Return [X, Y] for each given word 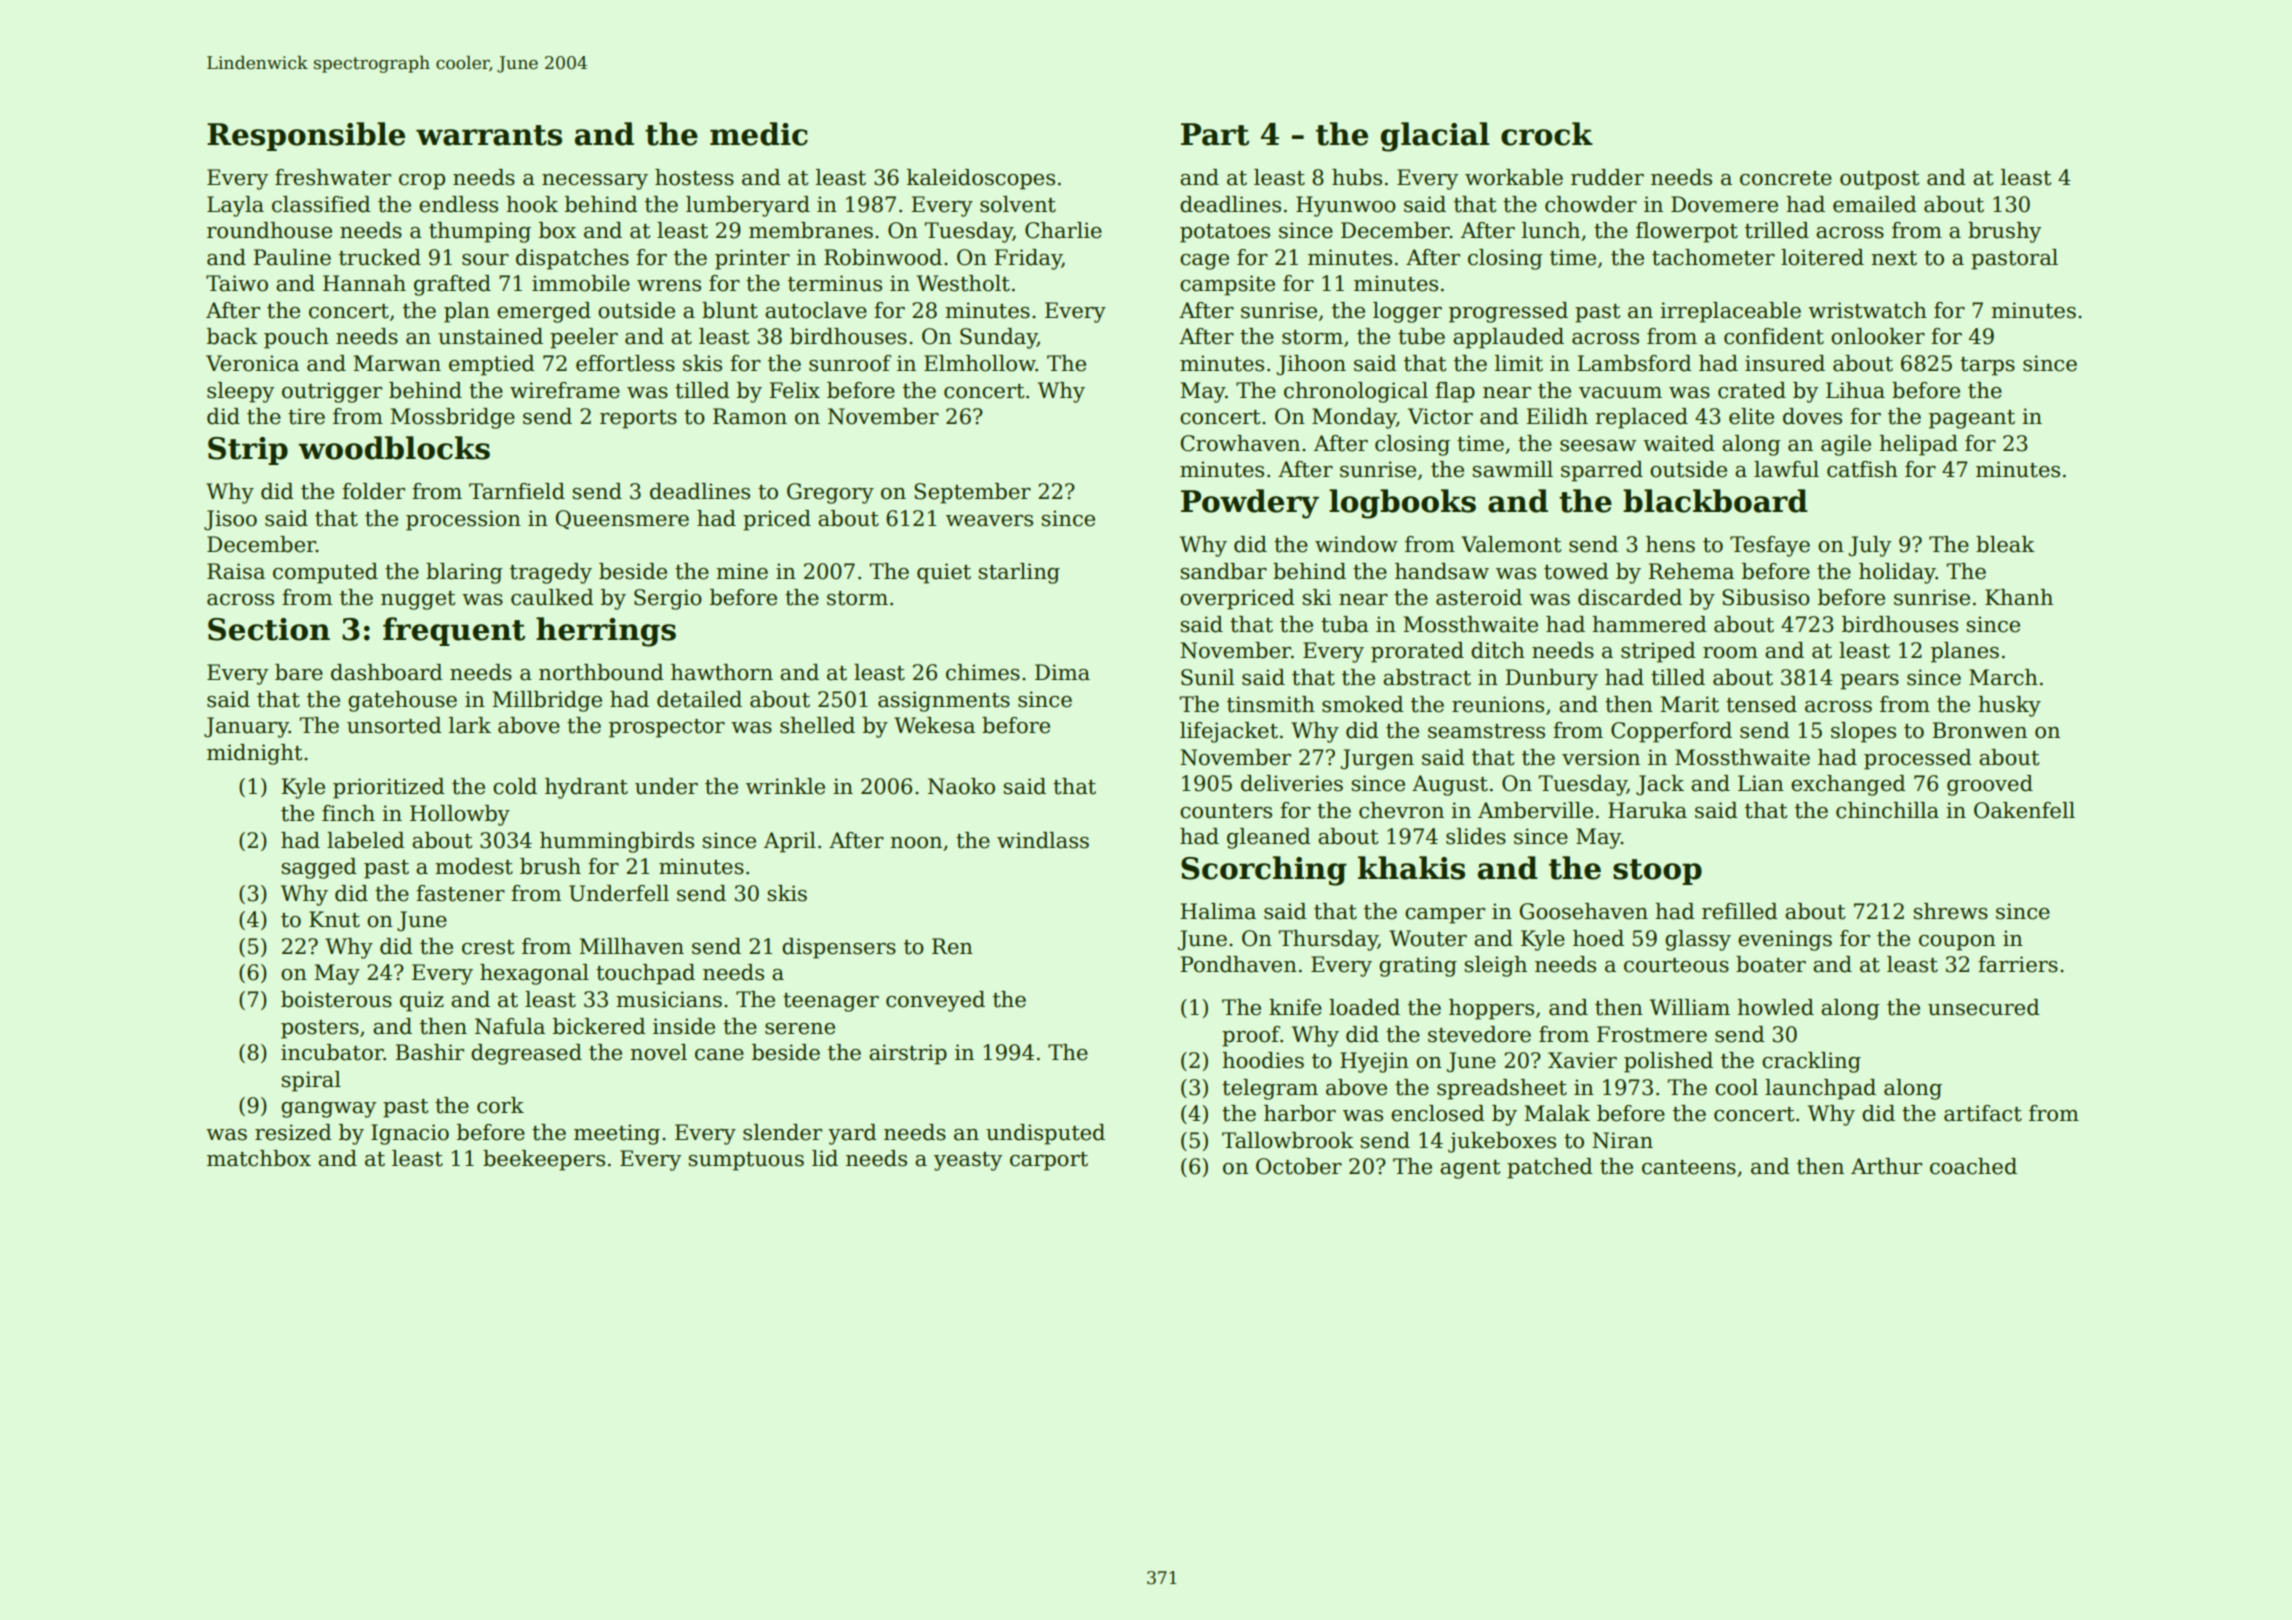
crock [1547, 134]
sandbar [1223, 571]
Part [1215, 134]
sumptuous [746, 1161]
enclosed [1438, 1113]
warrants [489, 135]
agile [1846, 445]
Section [269, 629]
